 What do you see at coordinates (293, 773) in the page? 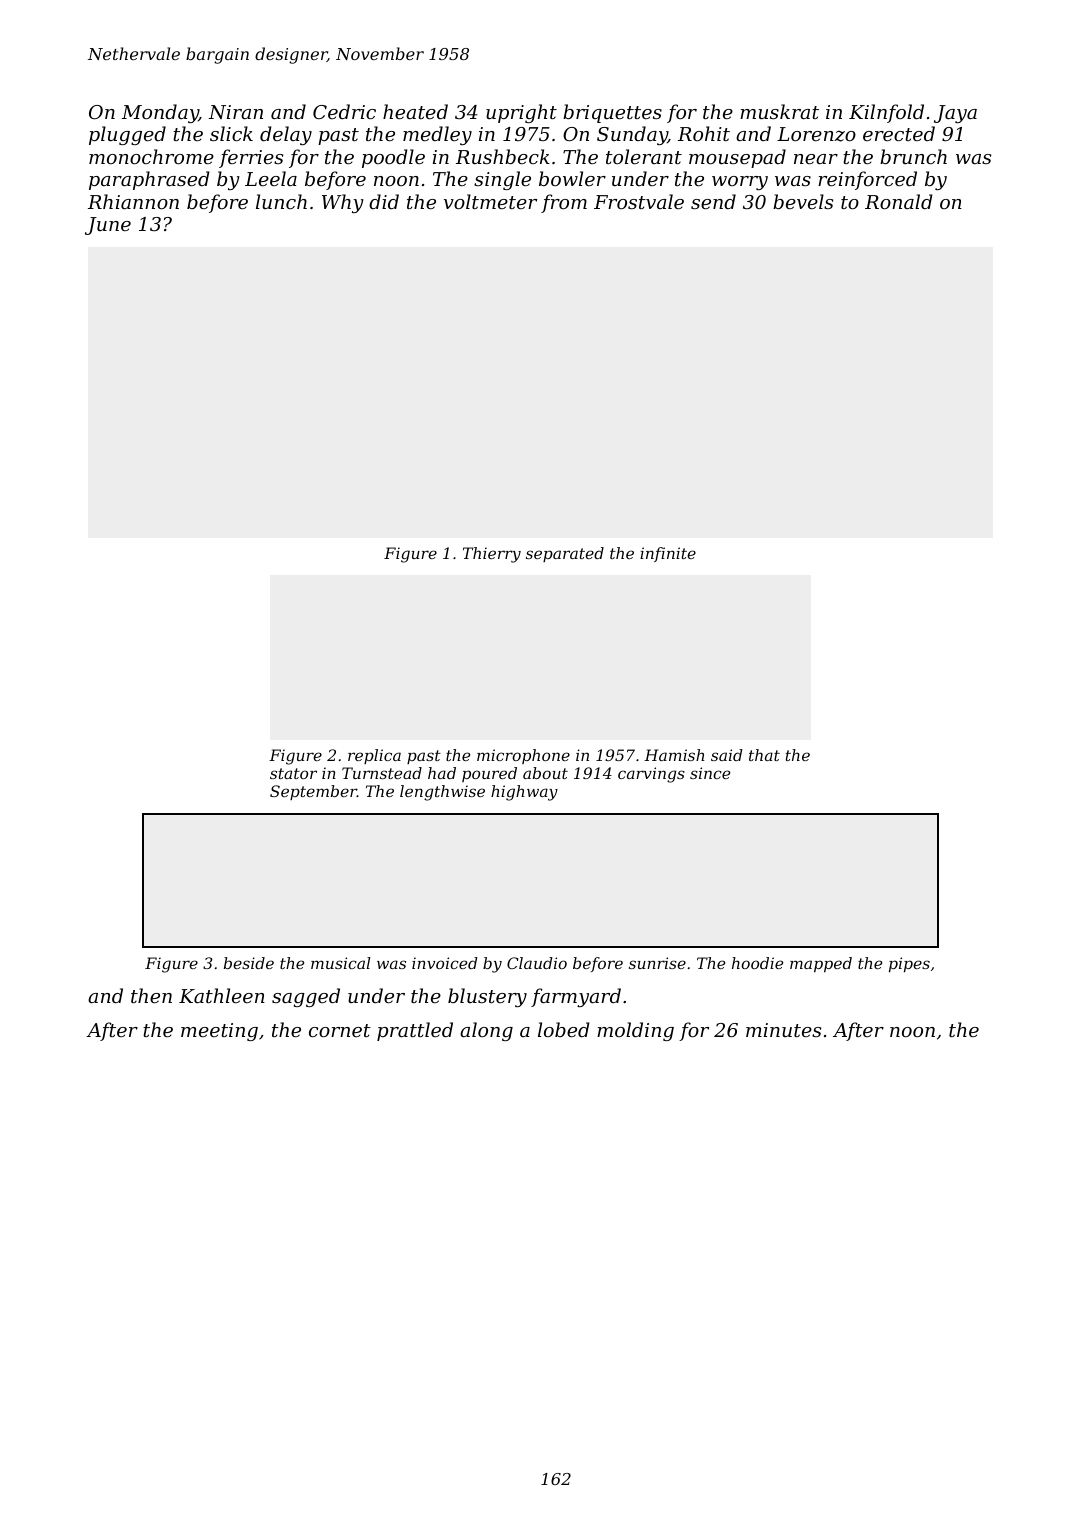
I see `stator` at bounding box center [293, 773].
